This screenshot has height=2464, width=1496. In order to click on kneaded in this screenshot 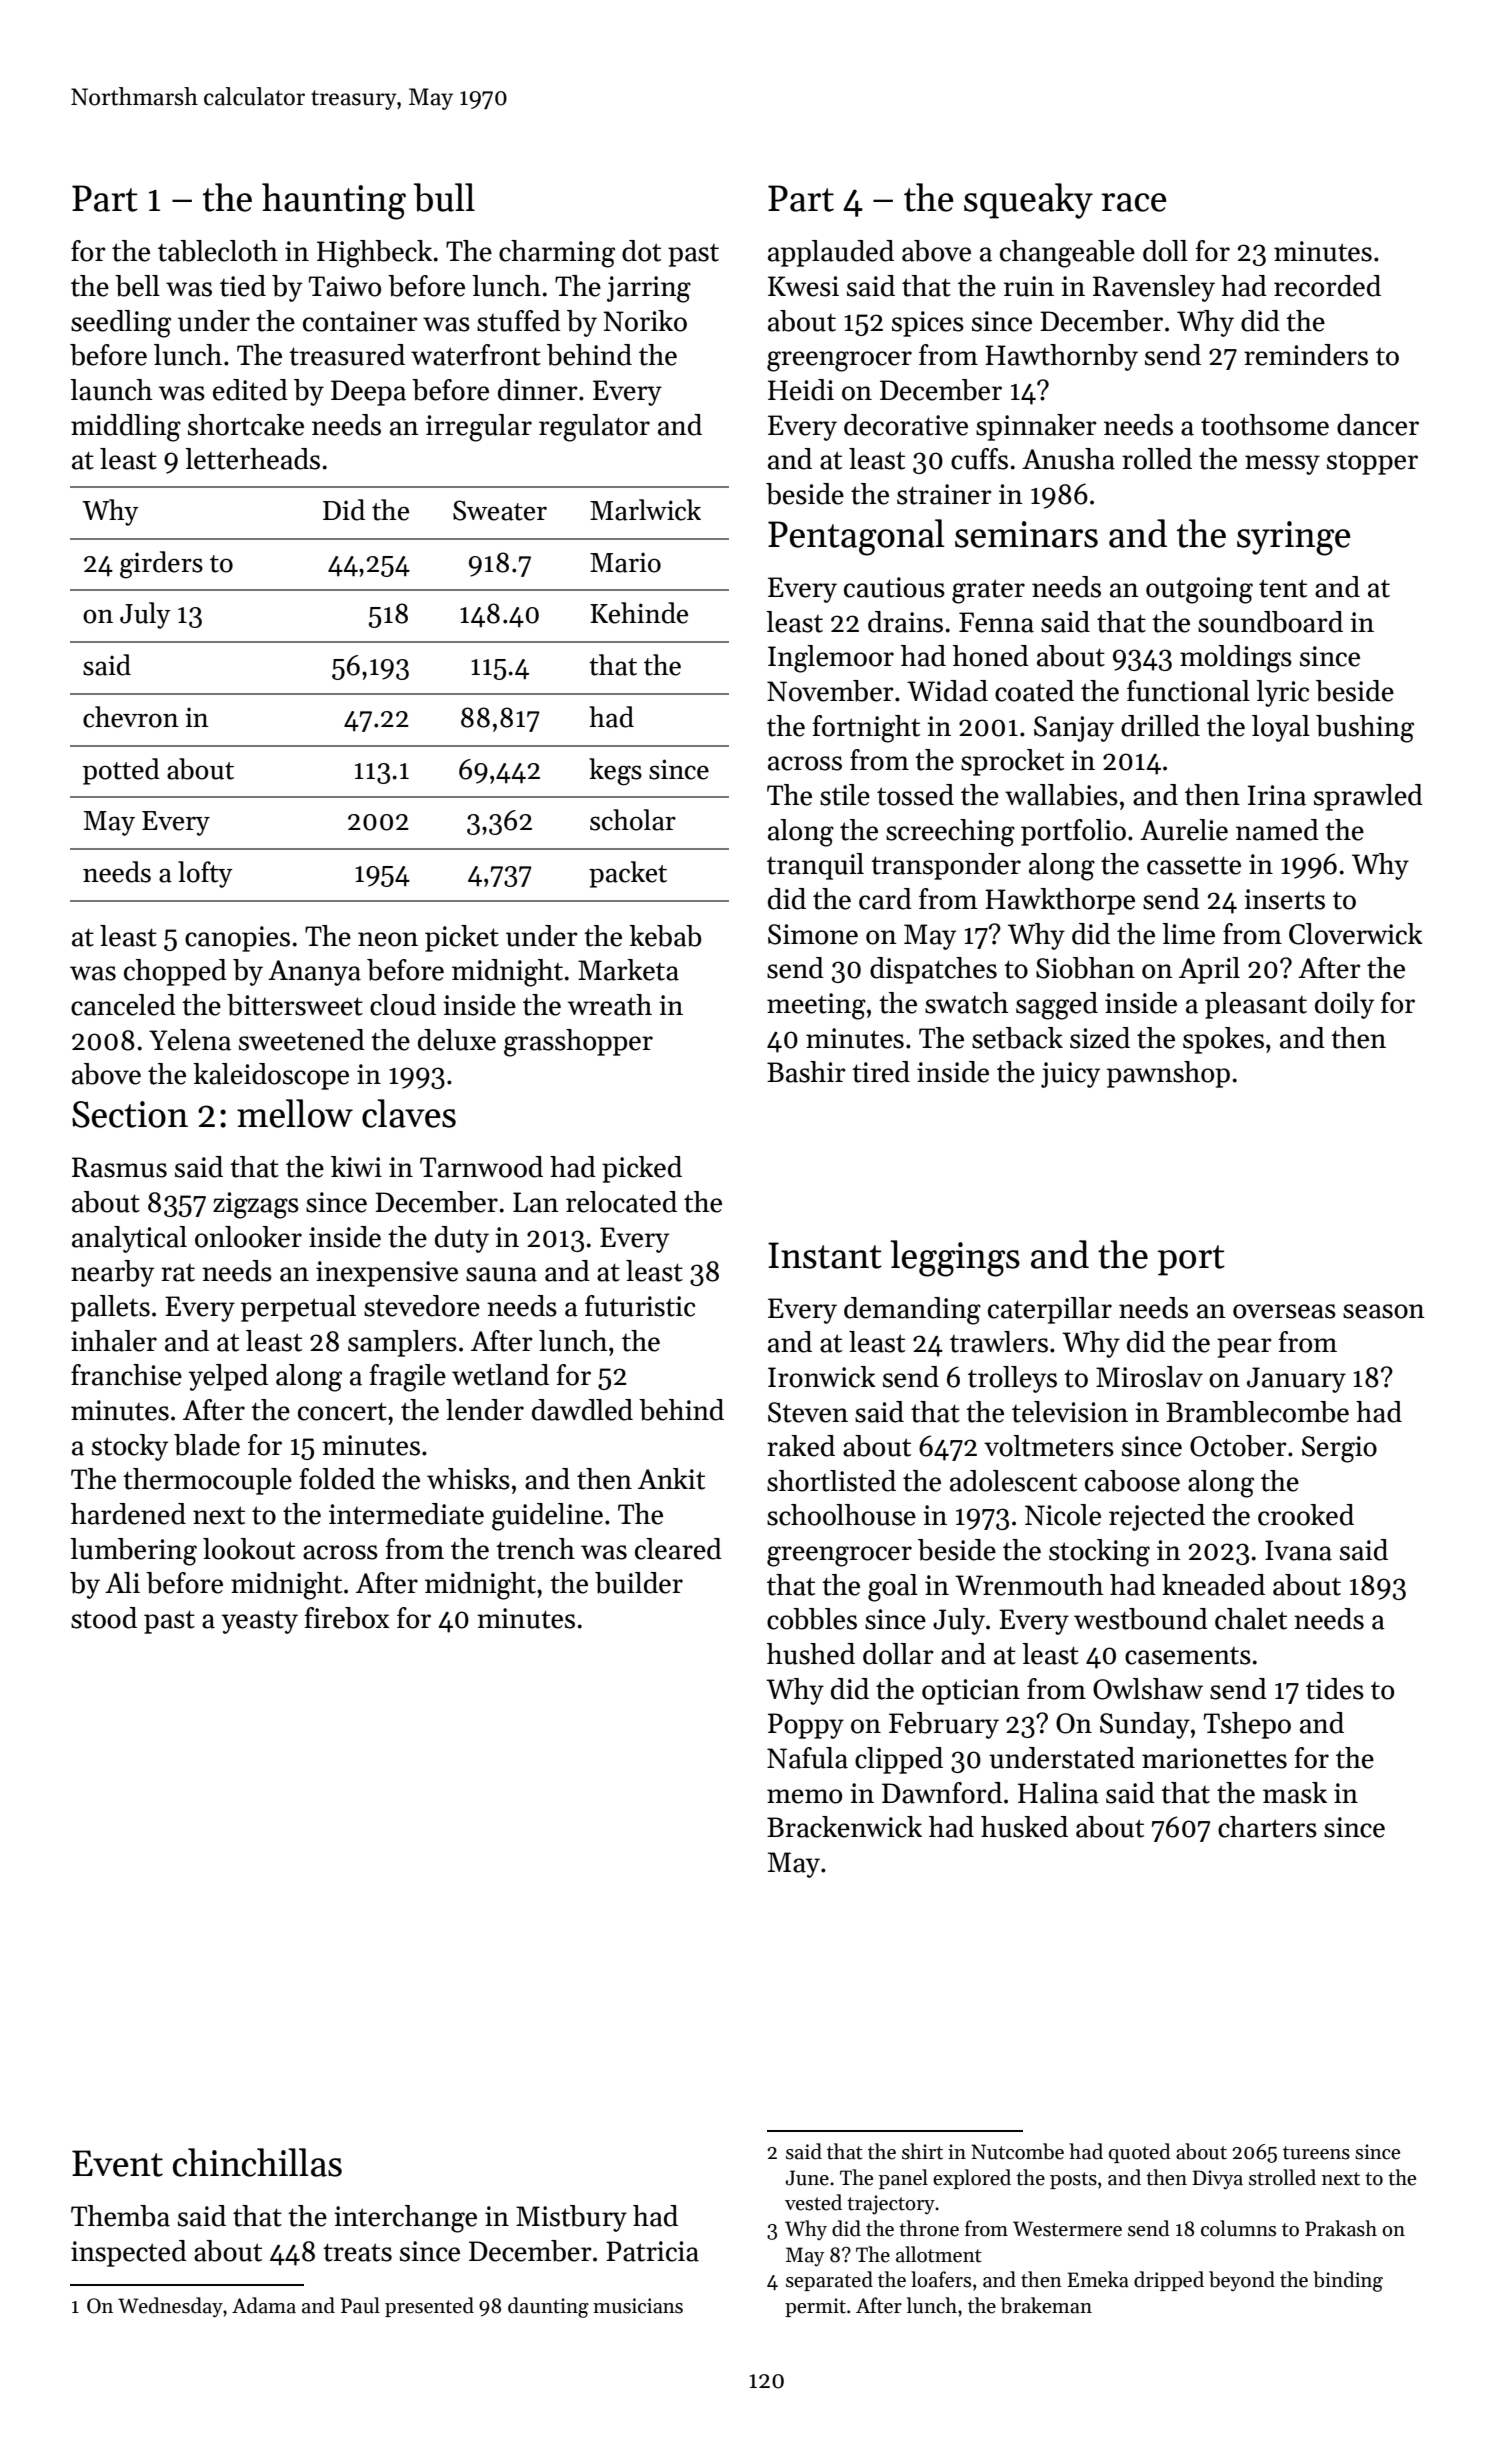, I will do `click(1213, 1585)`.
